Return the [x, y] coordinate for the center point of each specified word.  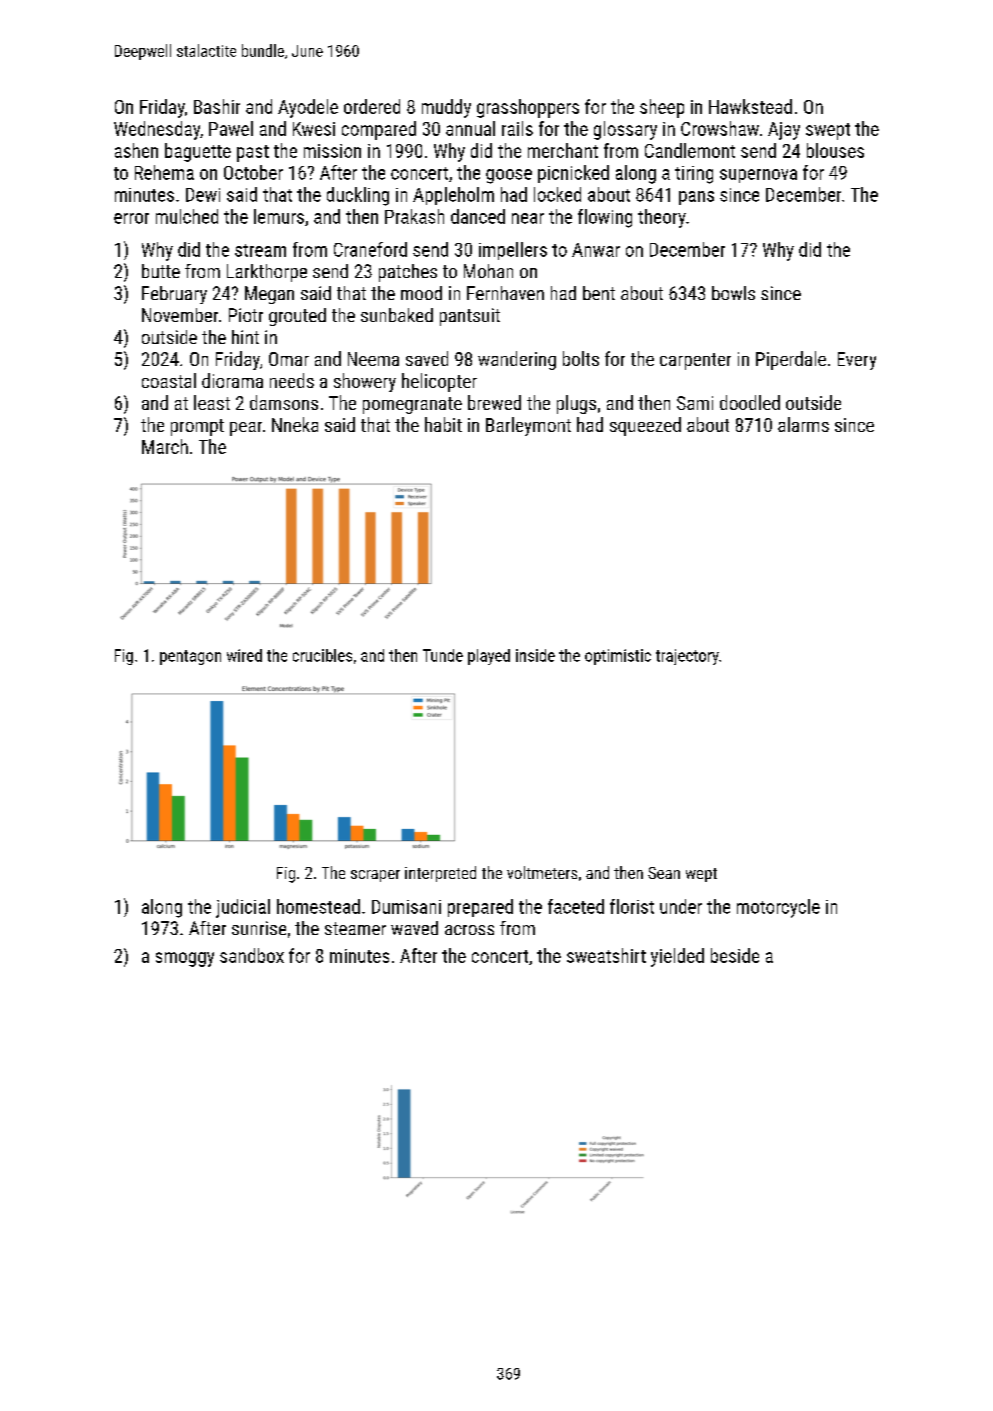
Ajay [784, 131]
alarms [803, 424]
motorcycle [778, 908]
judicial [243, 908]
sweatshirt [606, 955]
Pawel [231, 128]
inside [535, 655]
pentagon [190, 657]
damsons [284, 402]
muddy [446, 108]
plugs [576, 404]
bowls [733, 293]
